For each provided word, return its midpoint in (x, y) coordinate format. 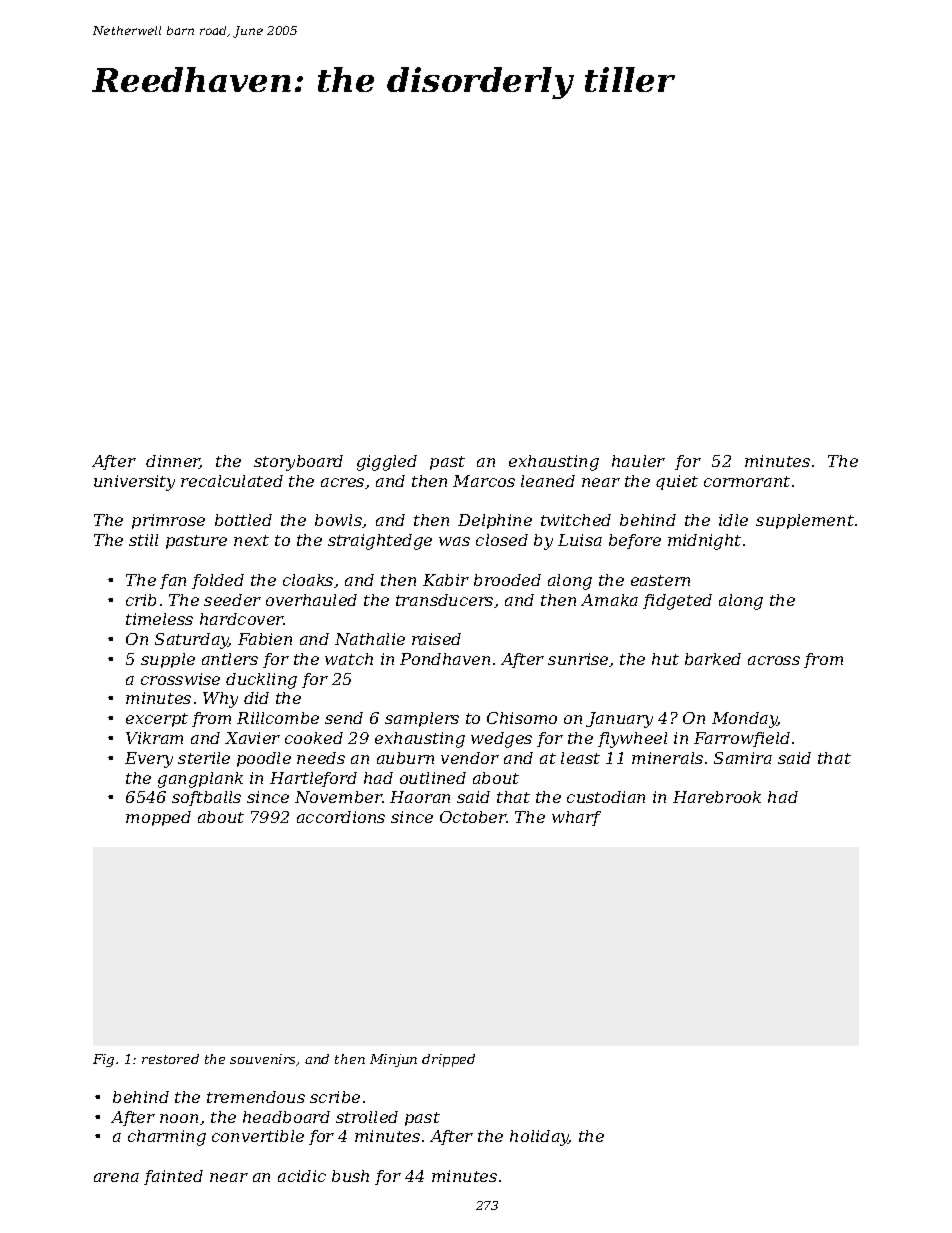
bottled (243, 520)
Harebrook (717, 797)
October (473, 817)
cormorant (747, 481)
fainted (173, 1177)
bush (350, 1176)
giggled (387, 463)
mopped (158, 818)
